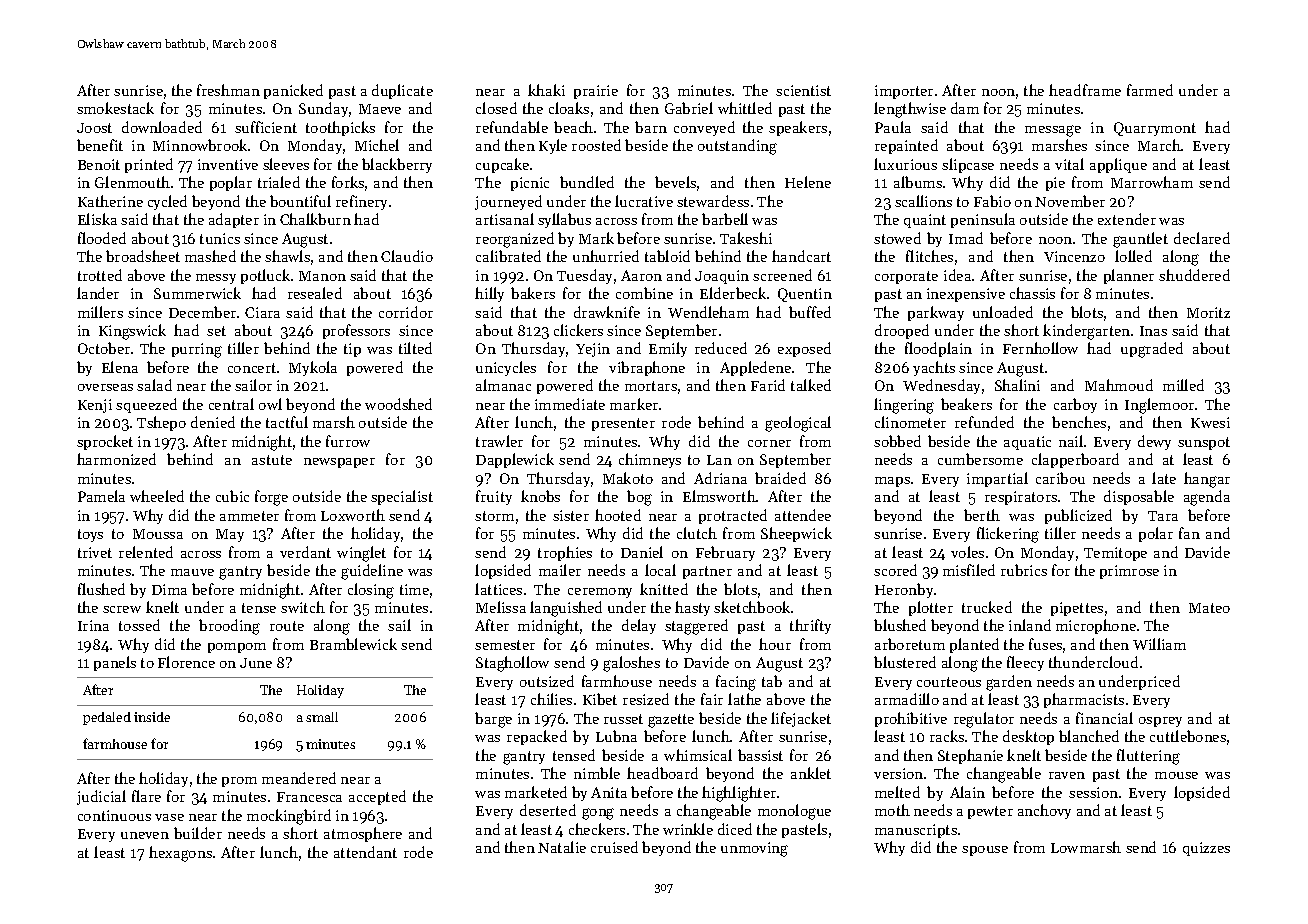 Image resolution: width=1308 pixels, height=924 pixels. Describe the element at coordinates (101, 589) in the screenshot. I see `flushed` at that location.
